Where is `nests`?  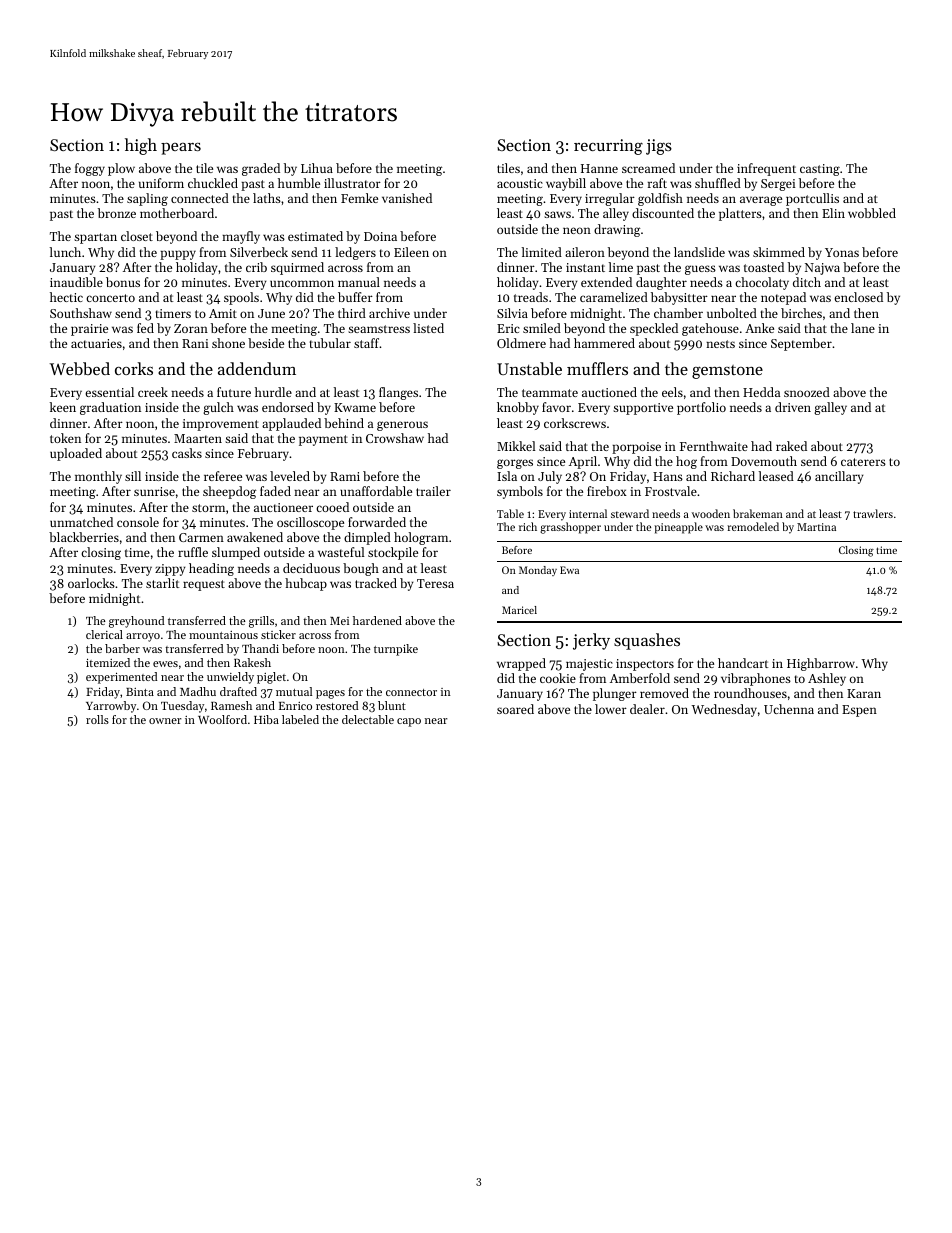
nests is located at coordinates (720, 344).
